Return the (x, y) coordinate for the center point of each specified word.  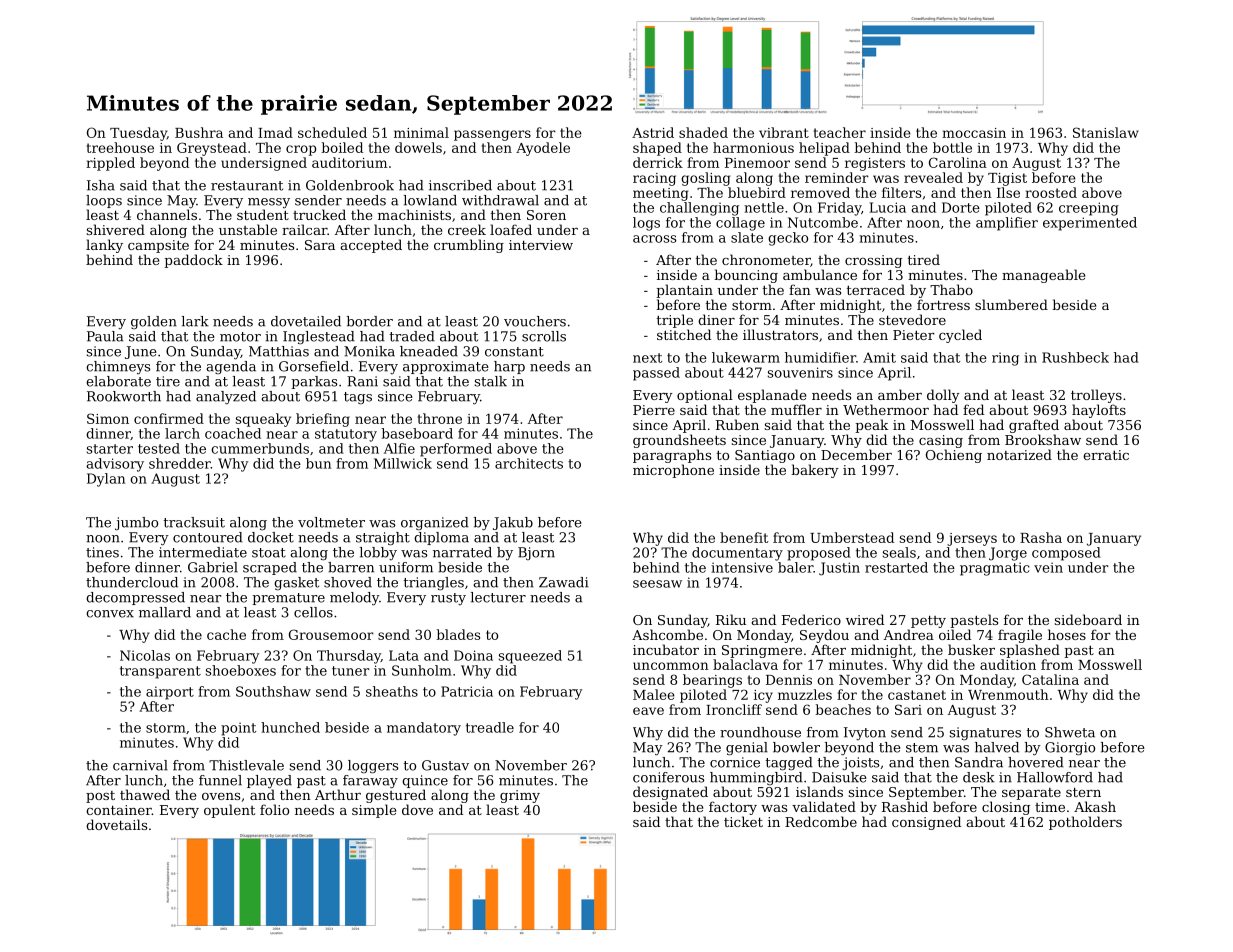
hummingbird (756, 778)
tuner (351, 671)
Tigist (1007, 179)
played (269, 782)
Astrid (653, 132)
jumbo (136, 523)
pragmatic (995, 569)
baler (795, 567)
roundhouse (760, 732)
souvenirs (800, 372)
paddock (193, 261)
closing (1006, 808)
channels (167, 214)
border (370, 321)
